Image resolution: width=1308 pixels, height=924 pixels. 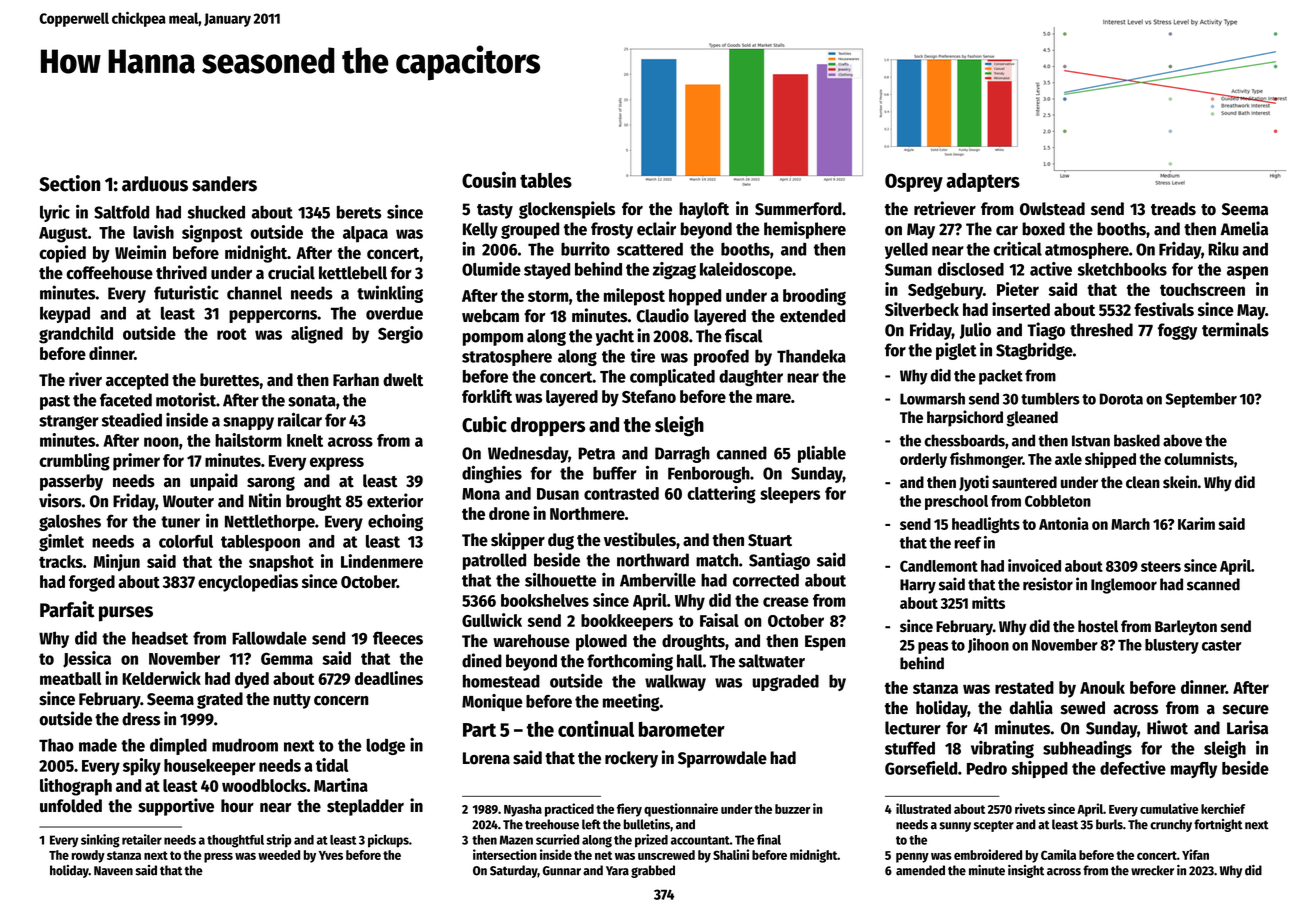 What do you see at coordinates (798, 209) in the document?
I see `Summerford` at bounding box center [798, 209].
